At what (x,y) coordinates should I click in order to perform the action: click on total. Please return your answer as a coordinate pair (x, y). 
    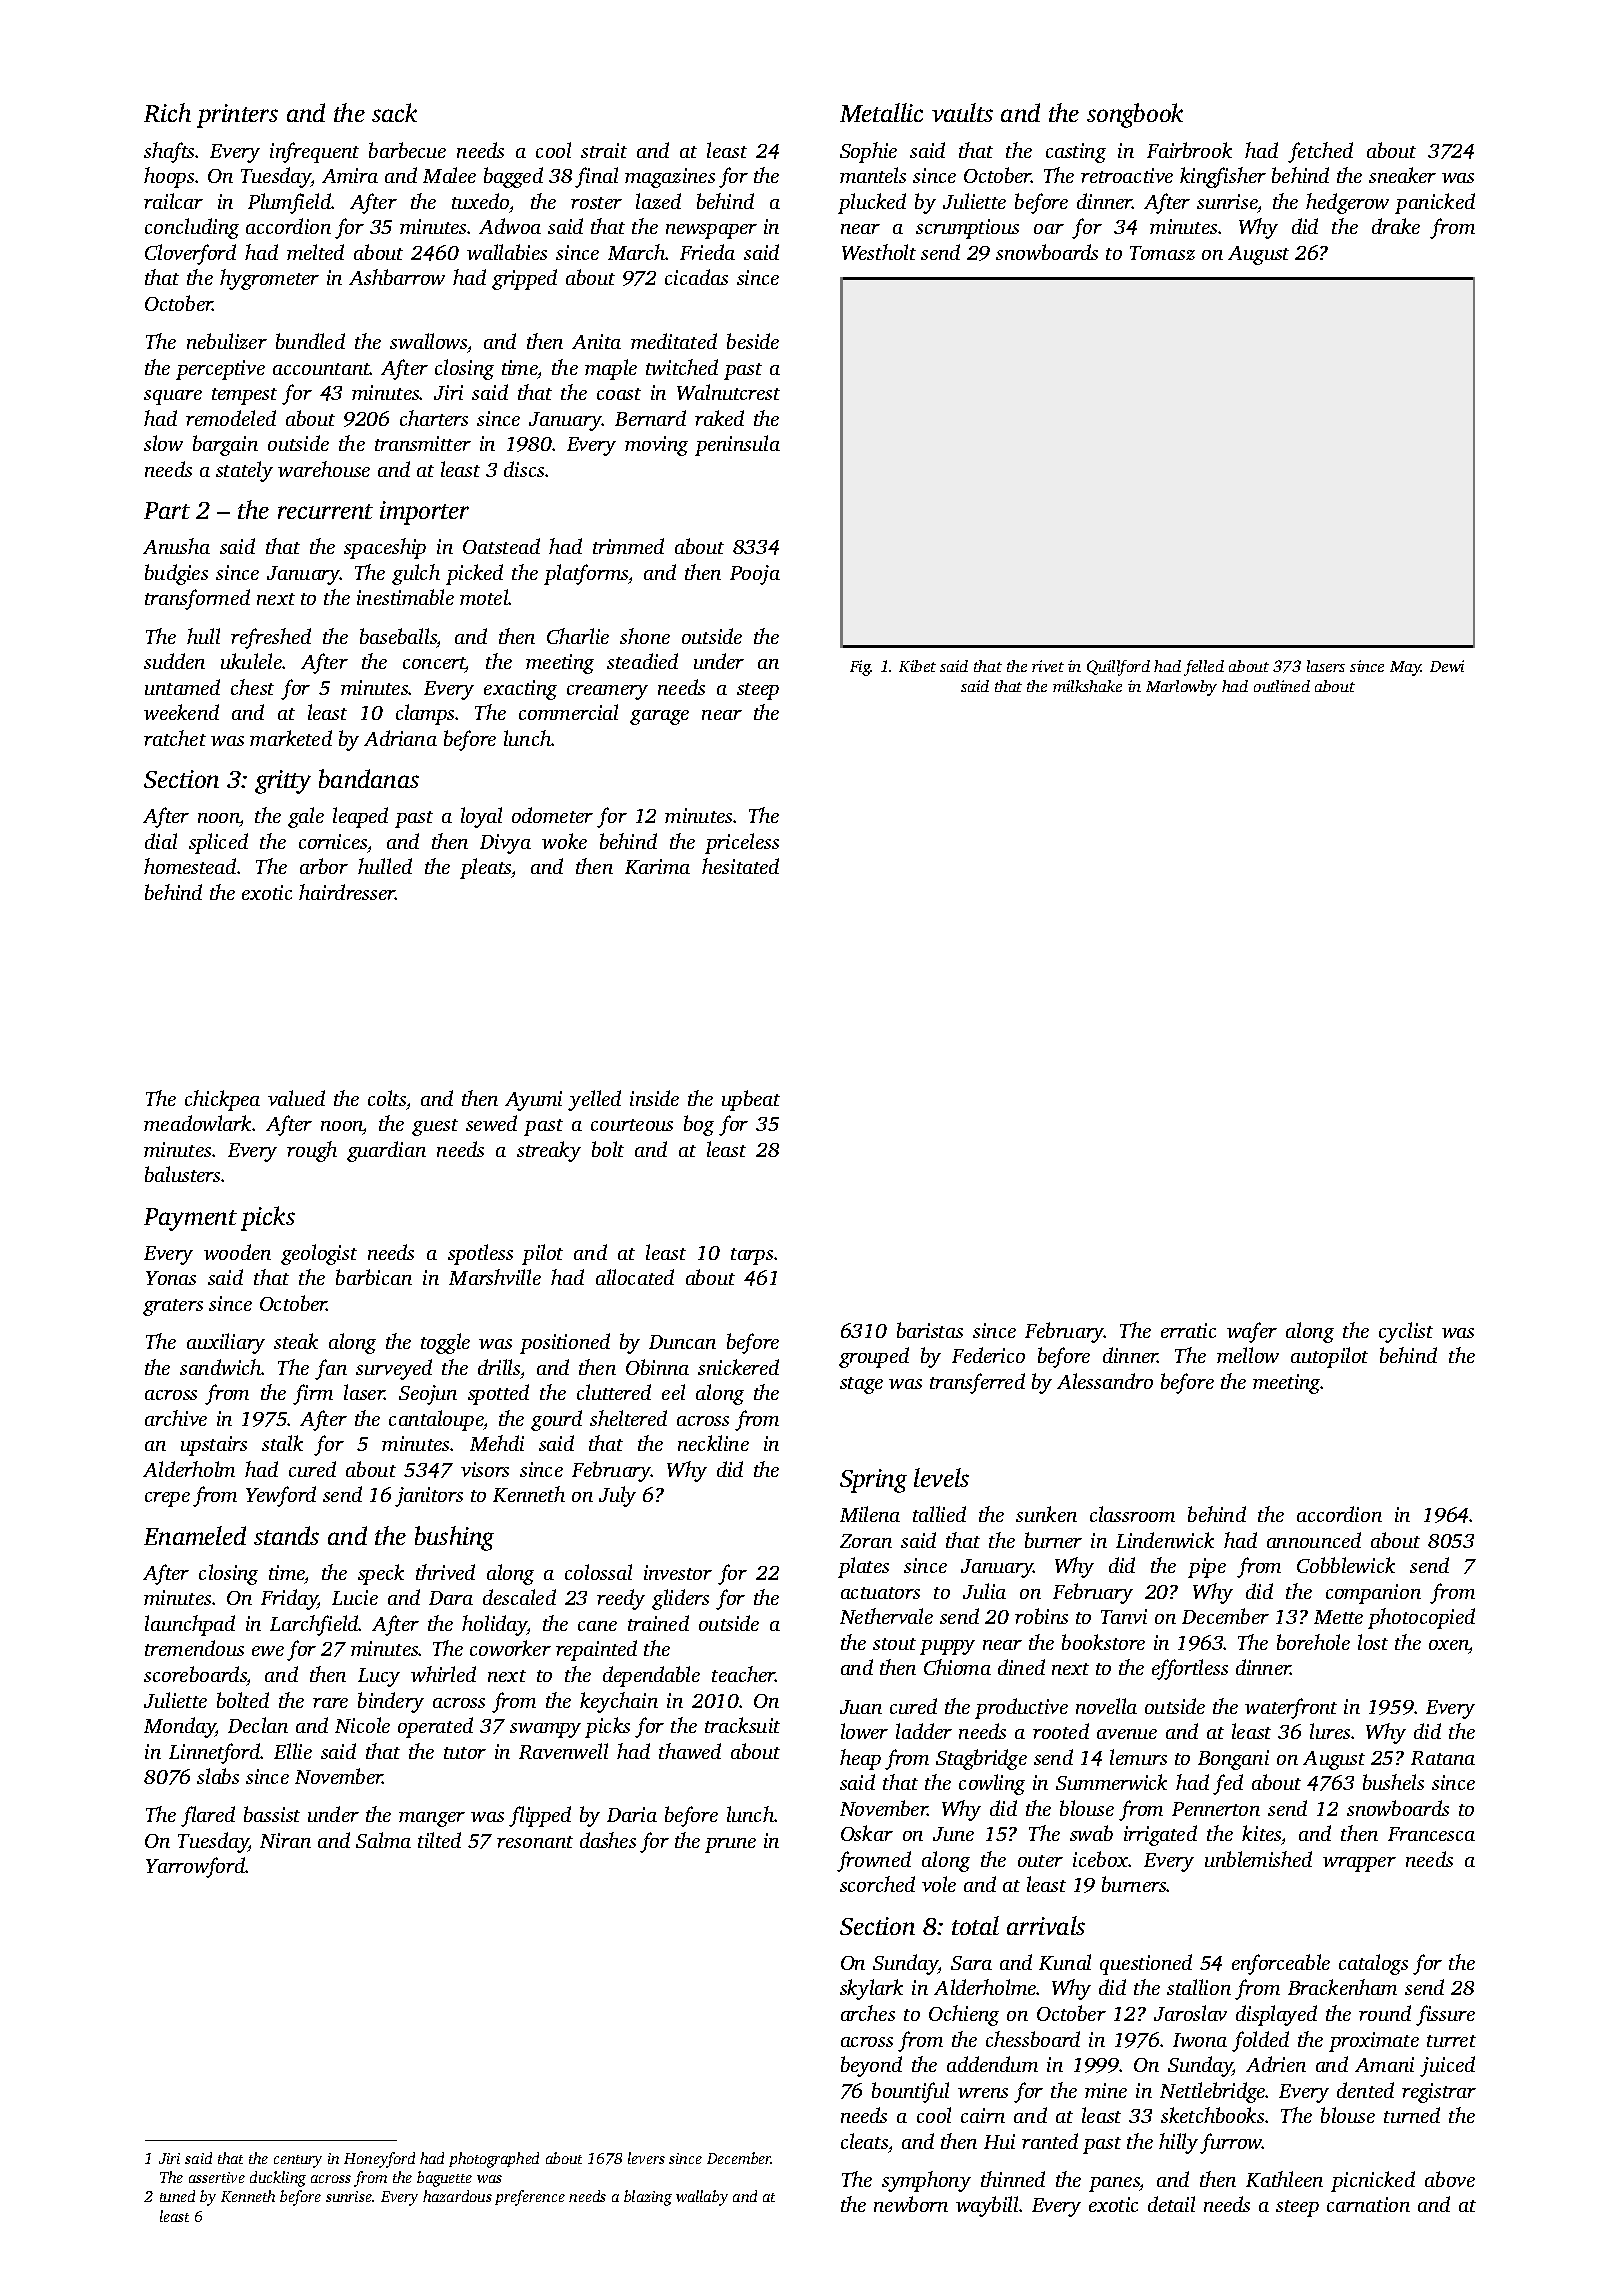
    Looking at the image, I should click on (975, 1925).
